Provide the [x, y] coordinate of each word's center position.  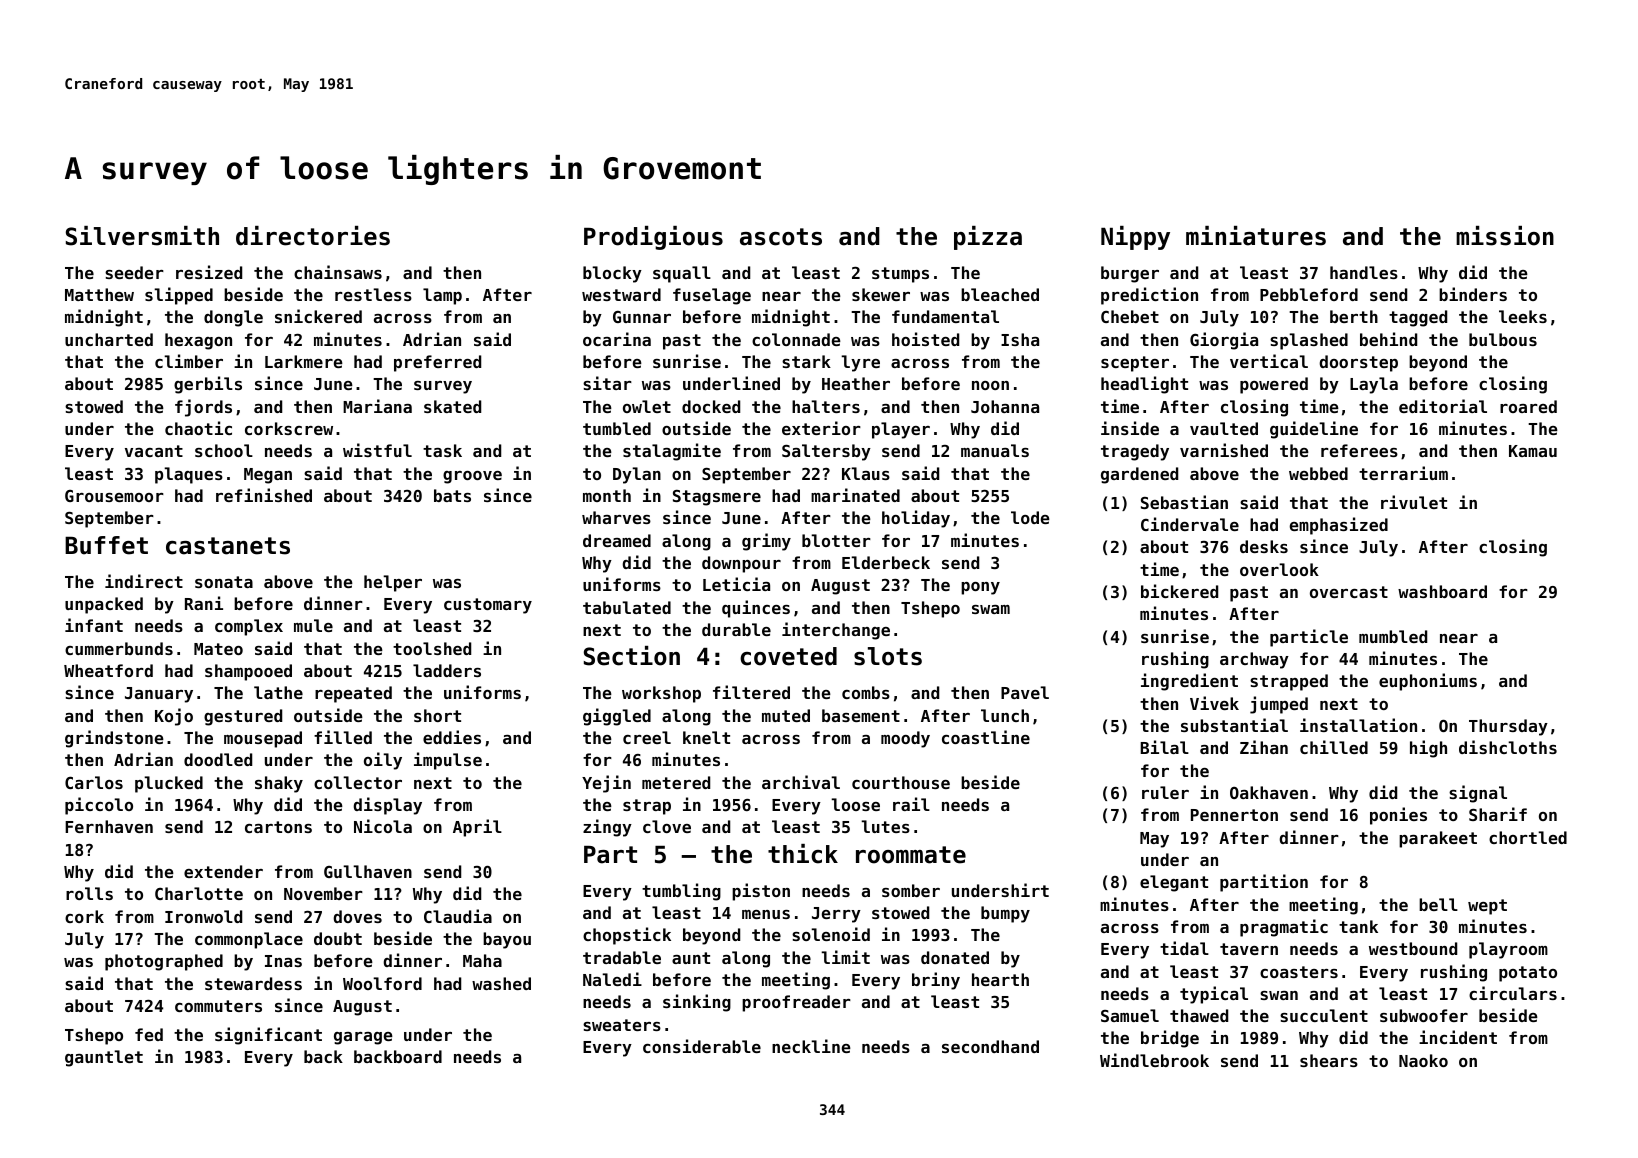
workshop [661, 694]
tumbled [617, 428]
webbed [1318, 473]
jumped [1279, 705]
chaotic [198, 428]
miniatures [1256, 236]
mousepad [263, 739]
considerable [702, 1046]
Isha [1020, 339]
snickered [318, 316]
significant [268, 1036]
